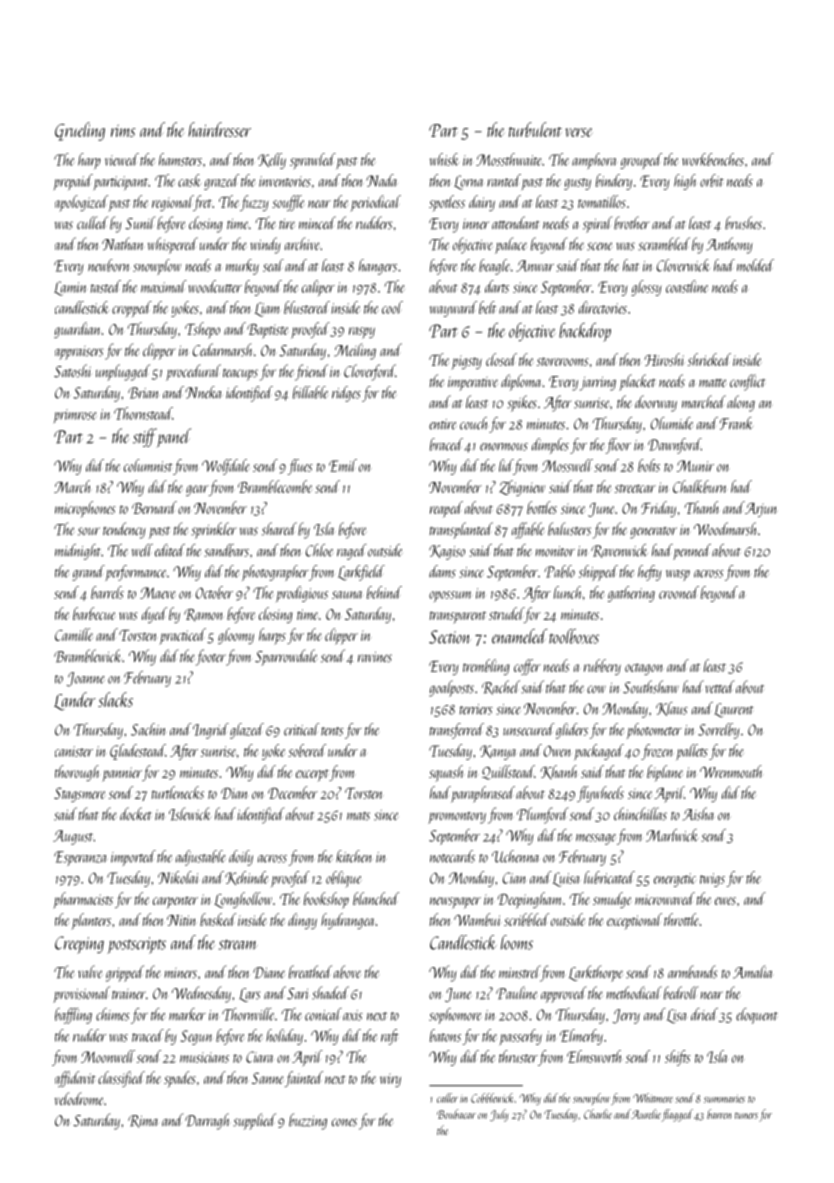 This screenshot has height=1183, width=834. Describe the element at coordinates (301, 729) in the screenshot. I see `critical` at that location.
